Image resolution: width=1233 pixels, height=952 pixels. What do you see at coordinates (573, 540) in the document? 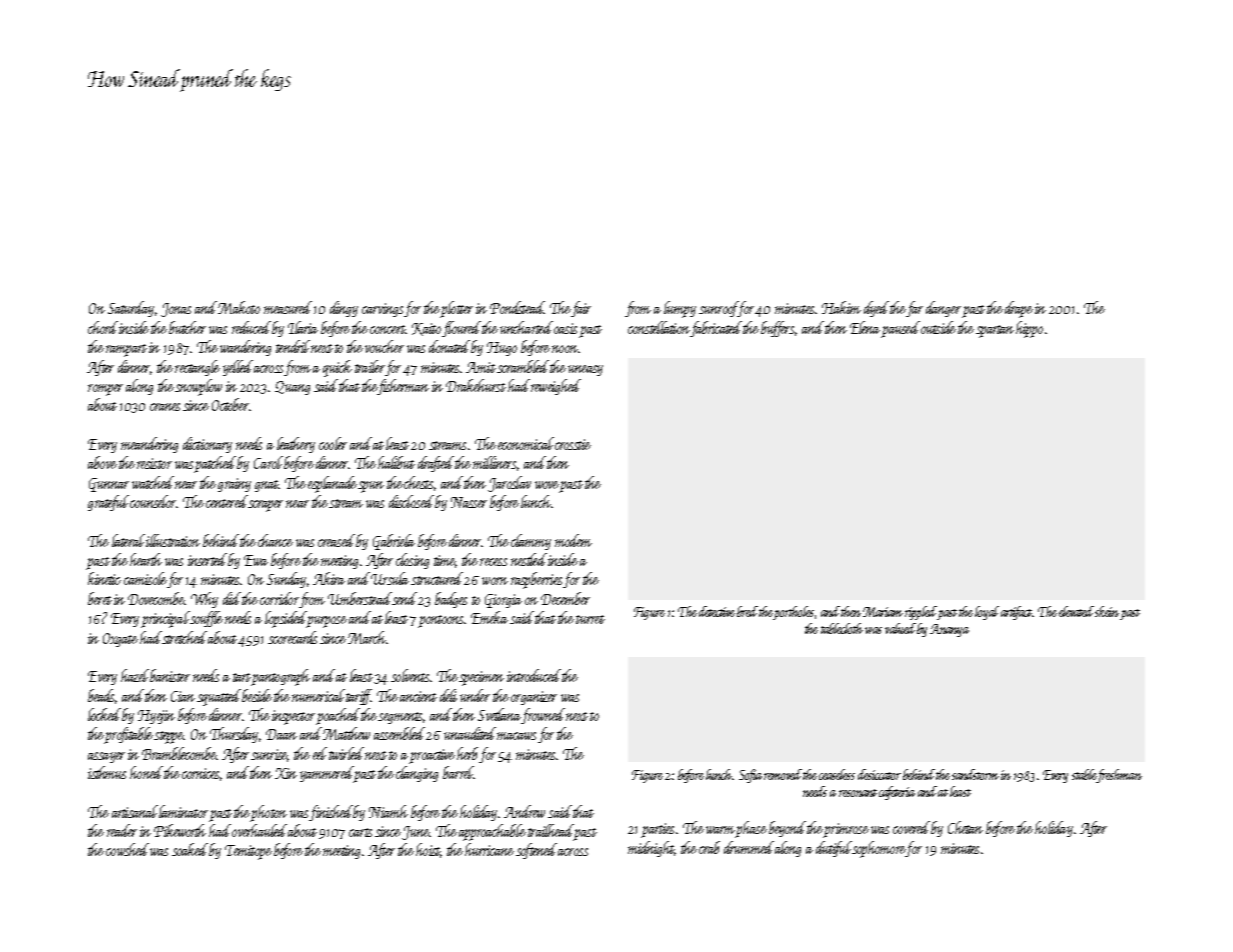
I see `modem` at bounding box center [573, 540].
